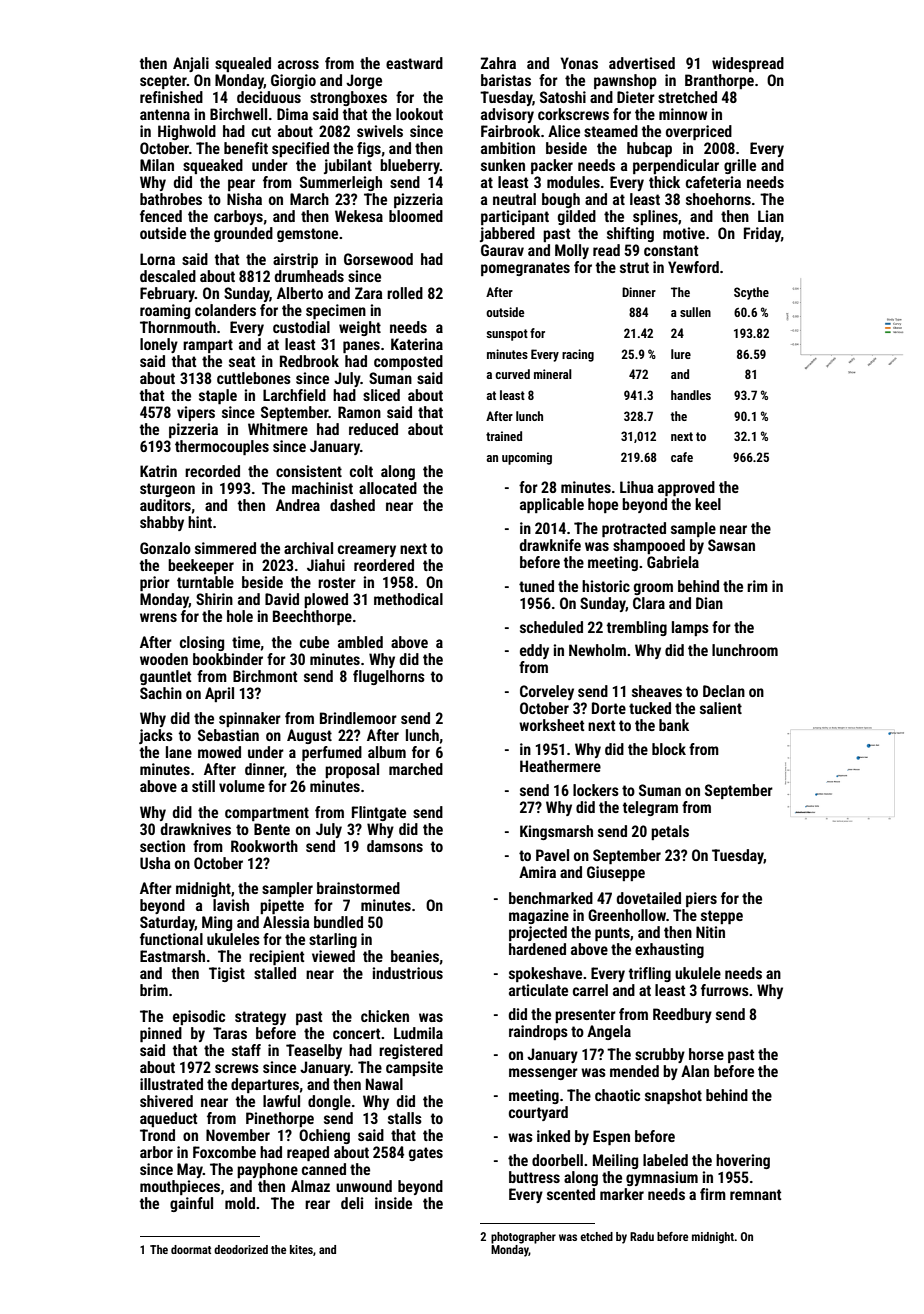 The width and height of the screenshot is (924, 1314). I want to click on racing, so click(578, 355).
